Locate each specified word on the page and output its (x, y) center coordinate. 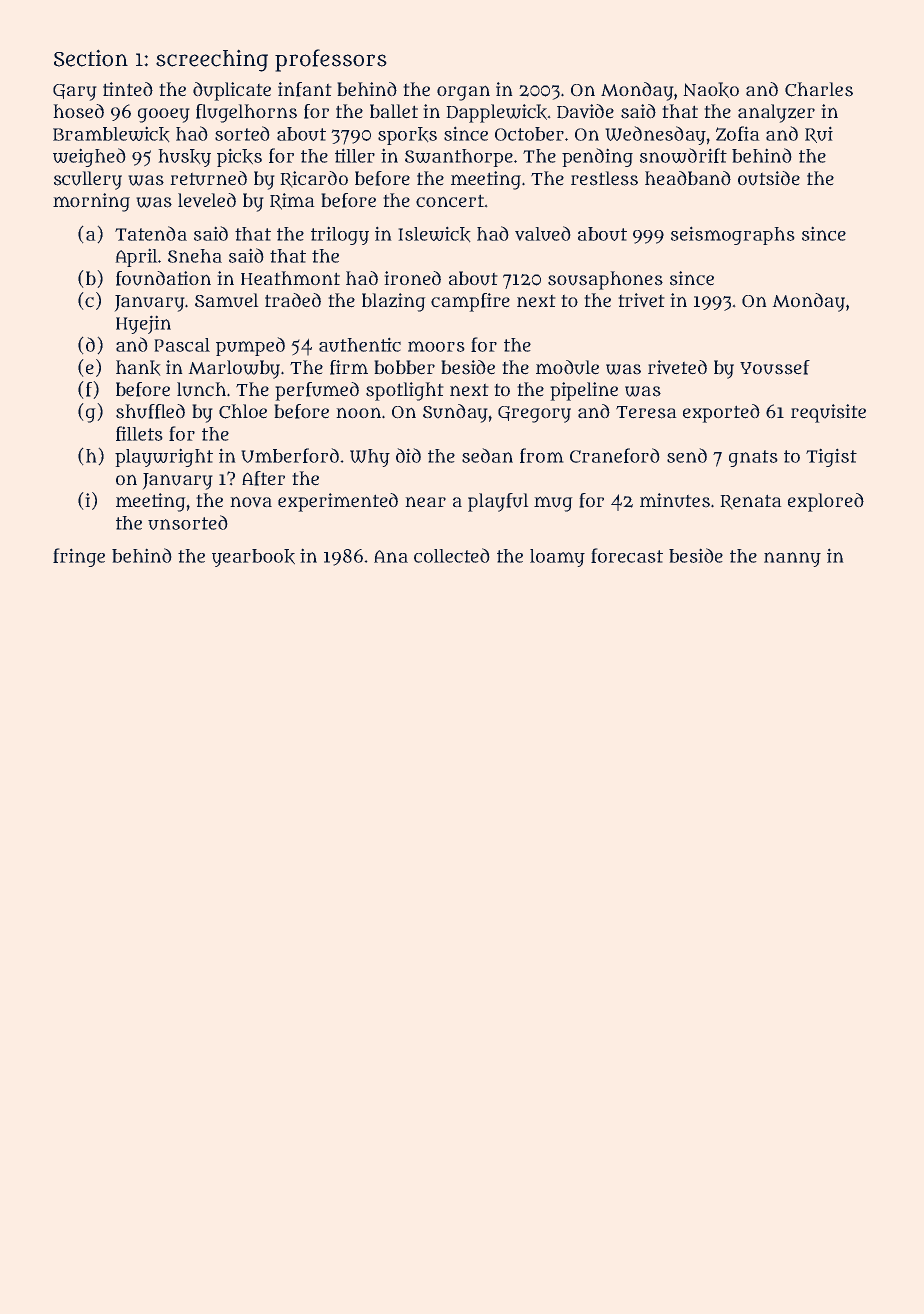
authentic (360, 344)
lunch (201, 389)
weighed (89, 157)
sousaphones (605, 280)
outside (769, 178)
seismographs (733, 235)
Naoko (711, 90)
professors (331, 60)
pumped (250, 346)
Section (91, 58)
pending (597, 157)
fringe (79, 557)
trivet (641, 300)
